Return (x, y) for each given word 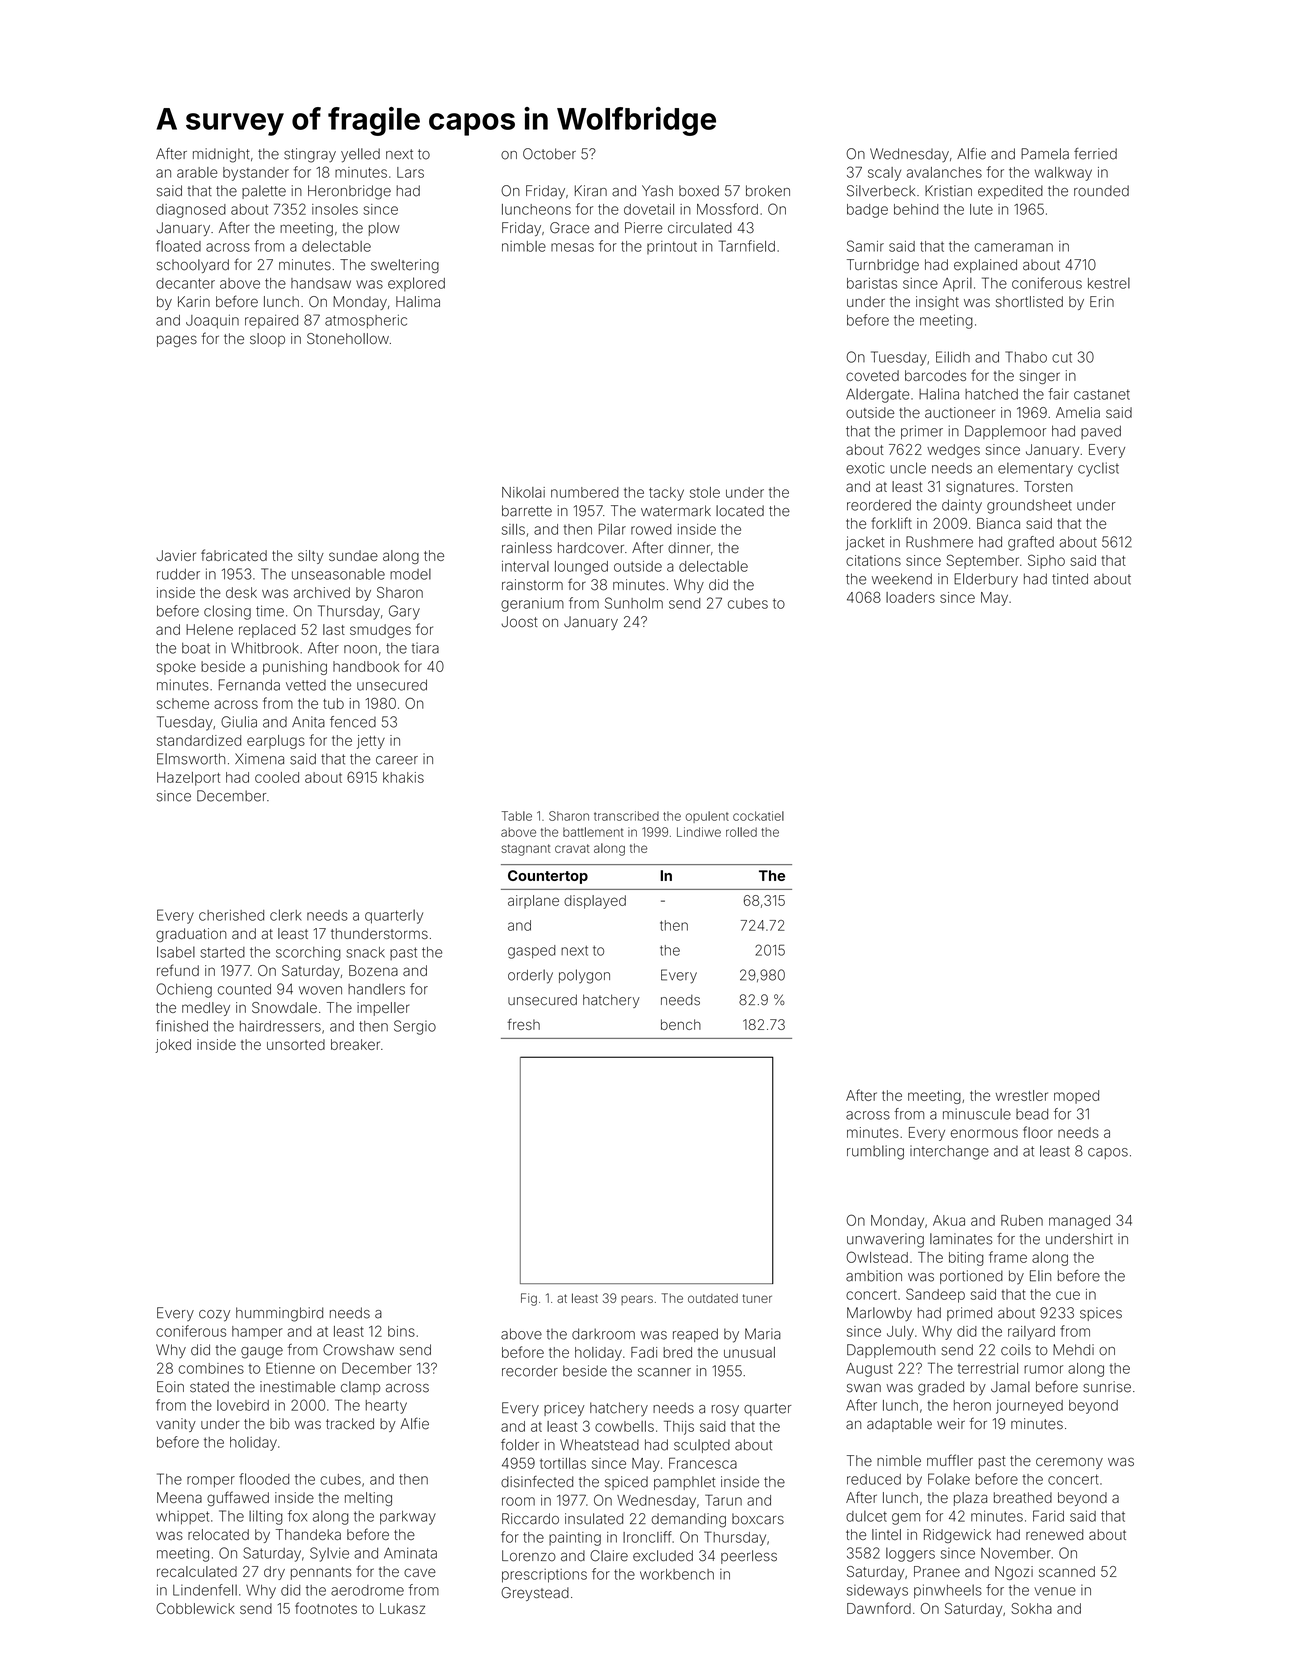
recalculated (197, 1571)
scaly (884, 174)
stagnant (526, 850)
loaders (910, 597)
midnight (221, 155)
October (549, 154)
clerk (286, 915)
